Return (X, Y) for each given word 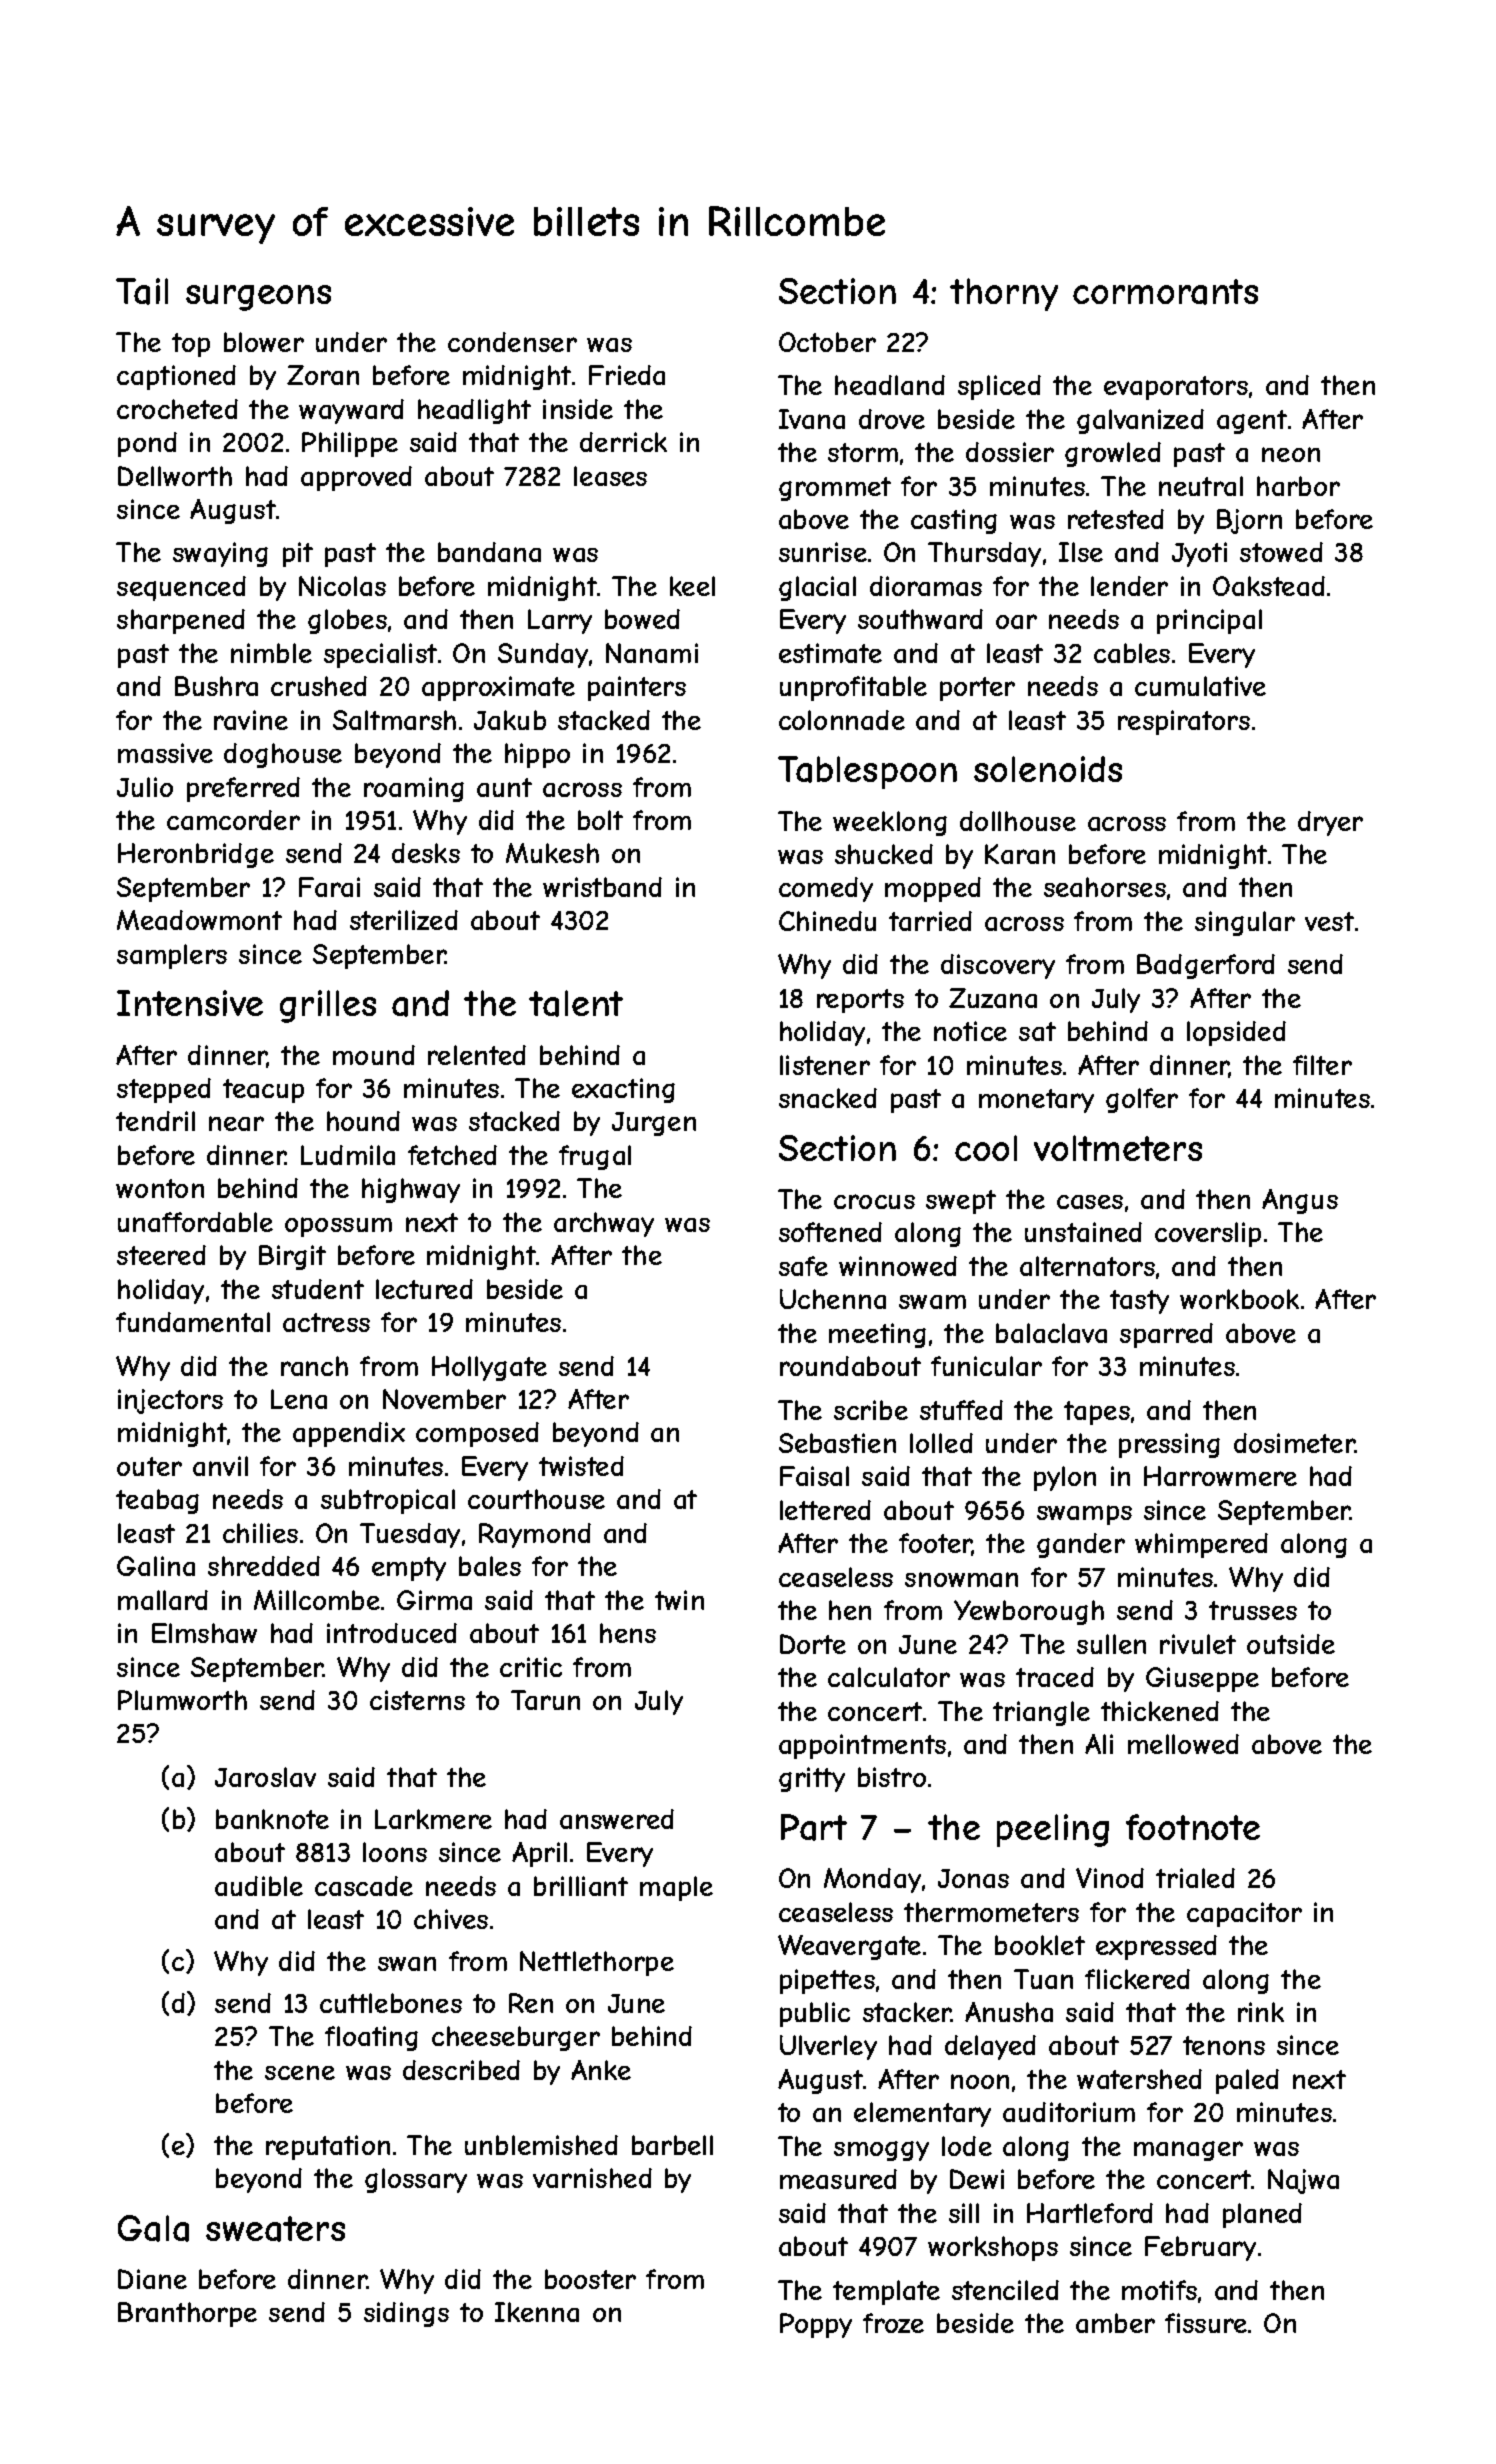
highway (411, 1190)
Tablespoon (867, 772)
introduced (392, 1633)
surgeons (258, 298)
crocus (874, 1201)
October (827, 342)
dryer (1330, 823)
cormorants (1165, 292)
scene (300, 2072)
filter (1322, 1065)
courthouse (536, 1499)
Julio (145, 787)
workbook (1239, 1299)
